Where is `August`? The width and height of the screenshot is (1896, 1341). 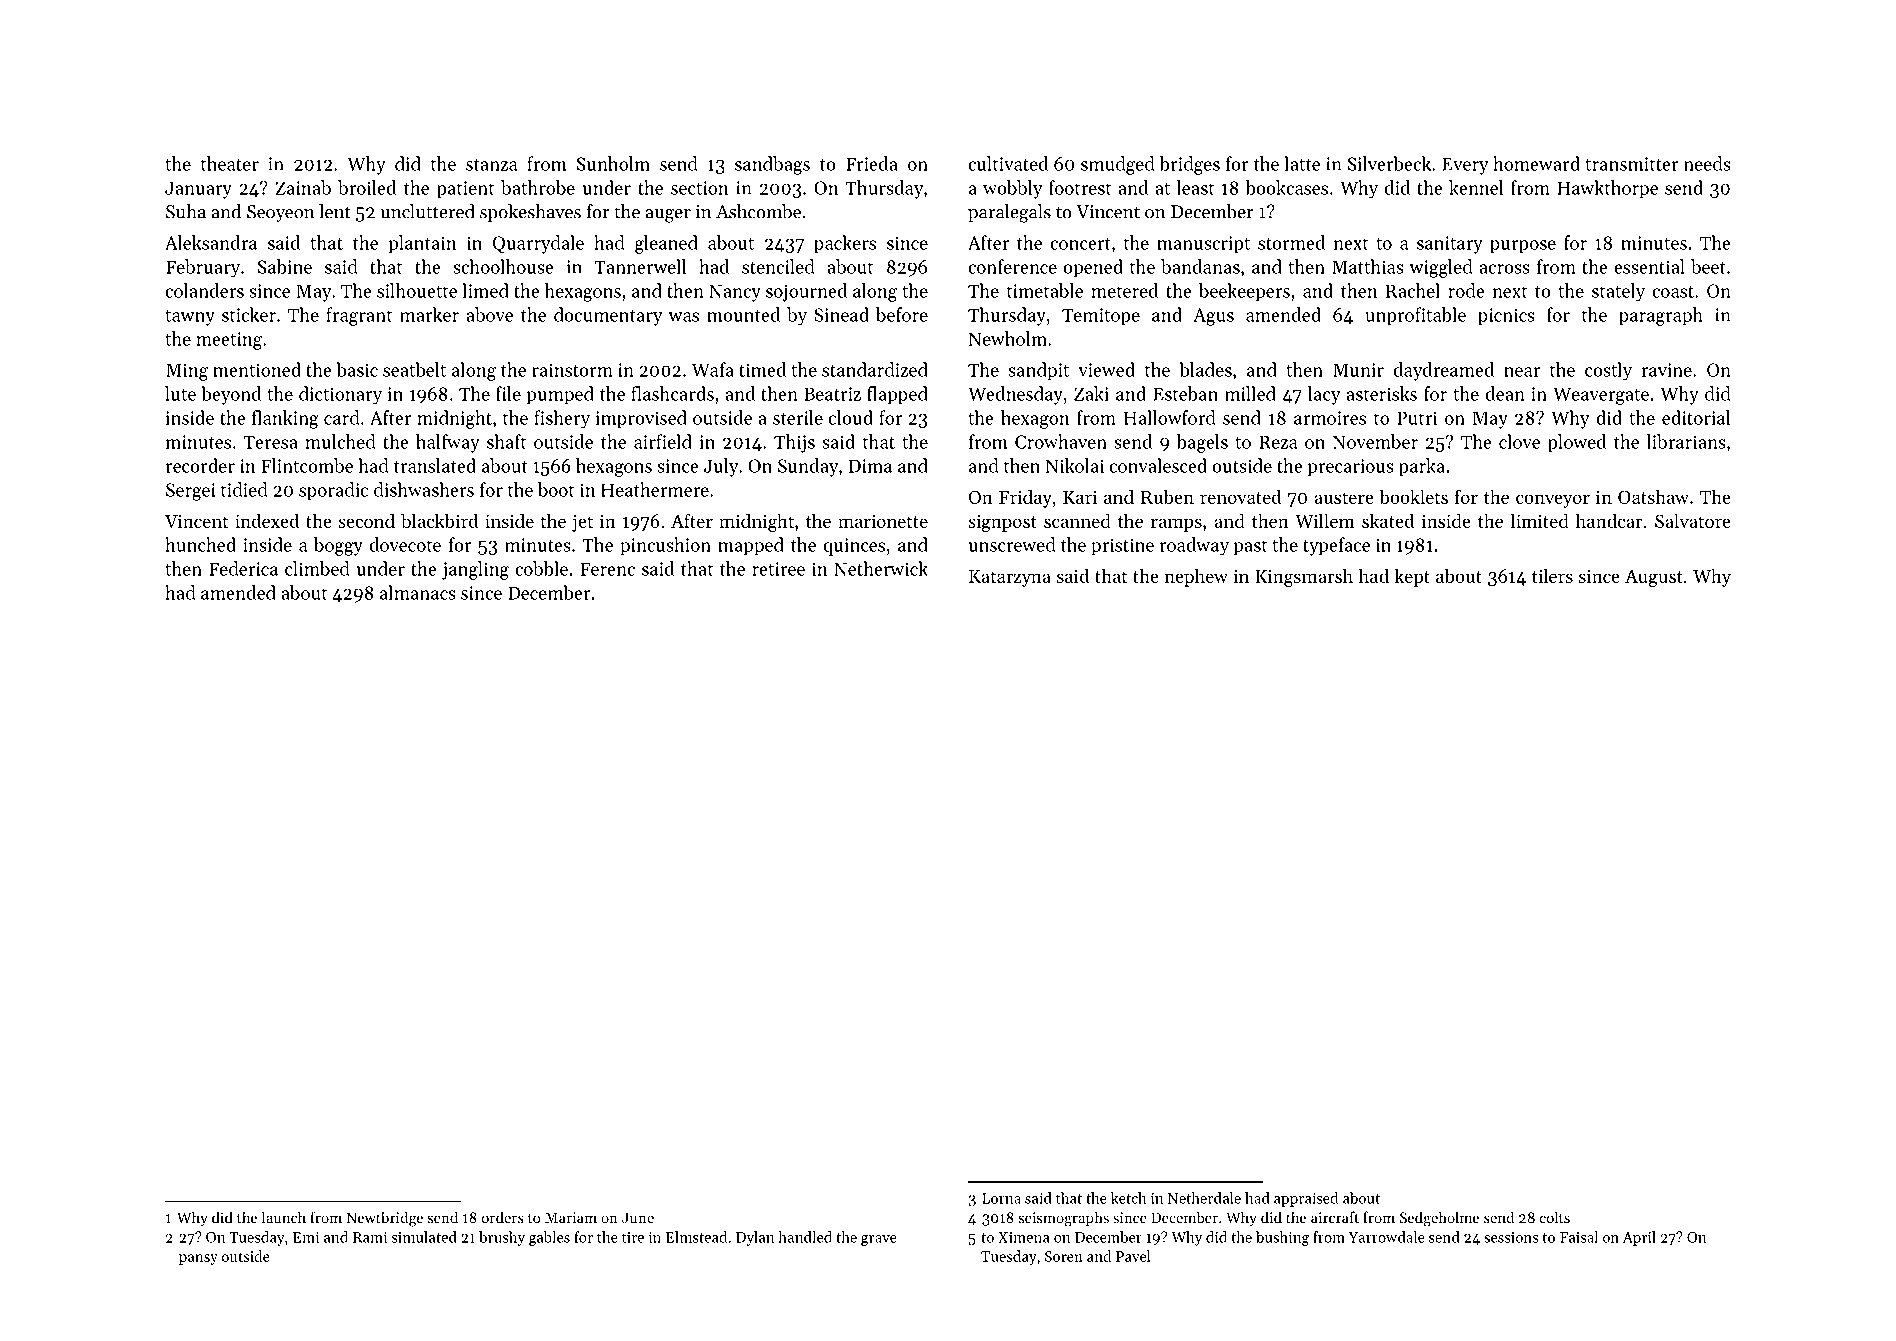 August is located at coordinates (1654, 578).
